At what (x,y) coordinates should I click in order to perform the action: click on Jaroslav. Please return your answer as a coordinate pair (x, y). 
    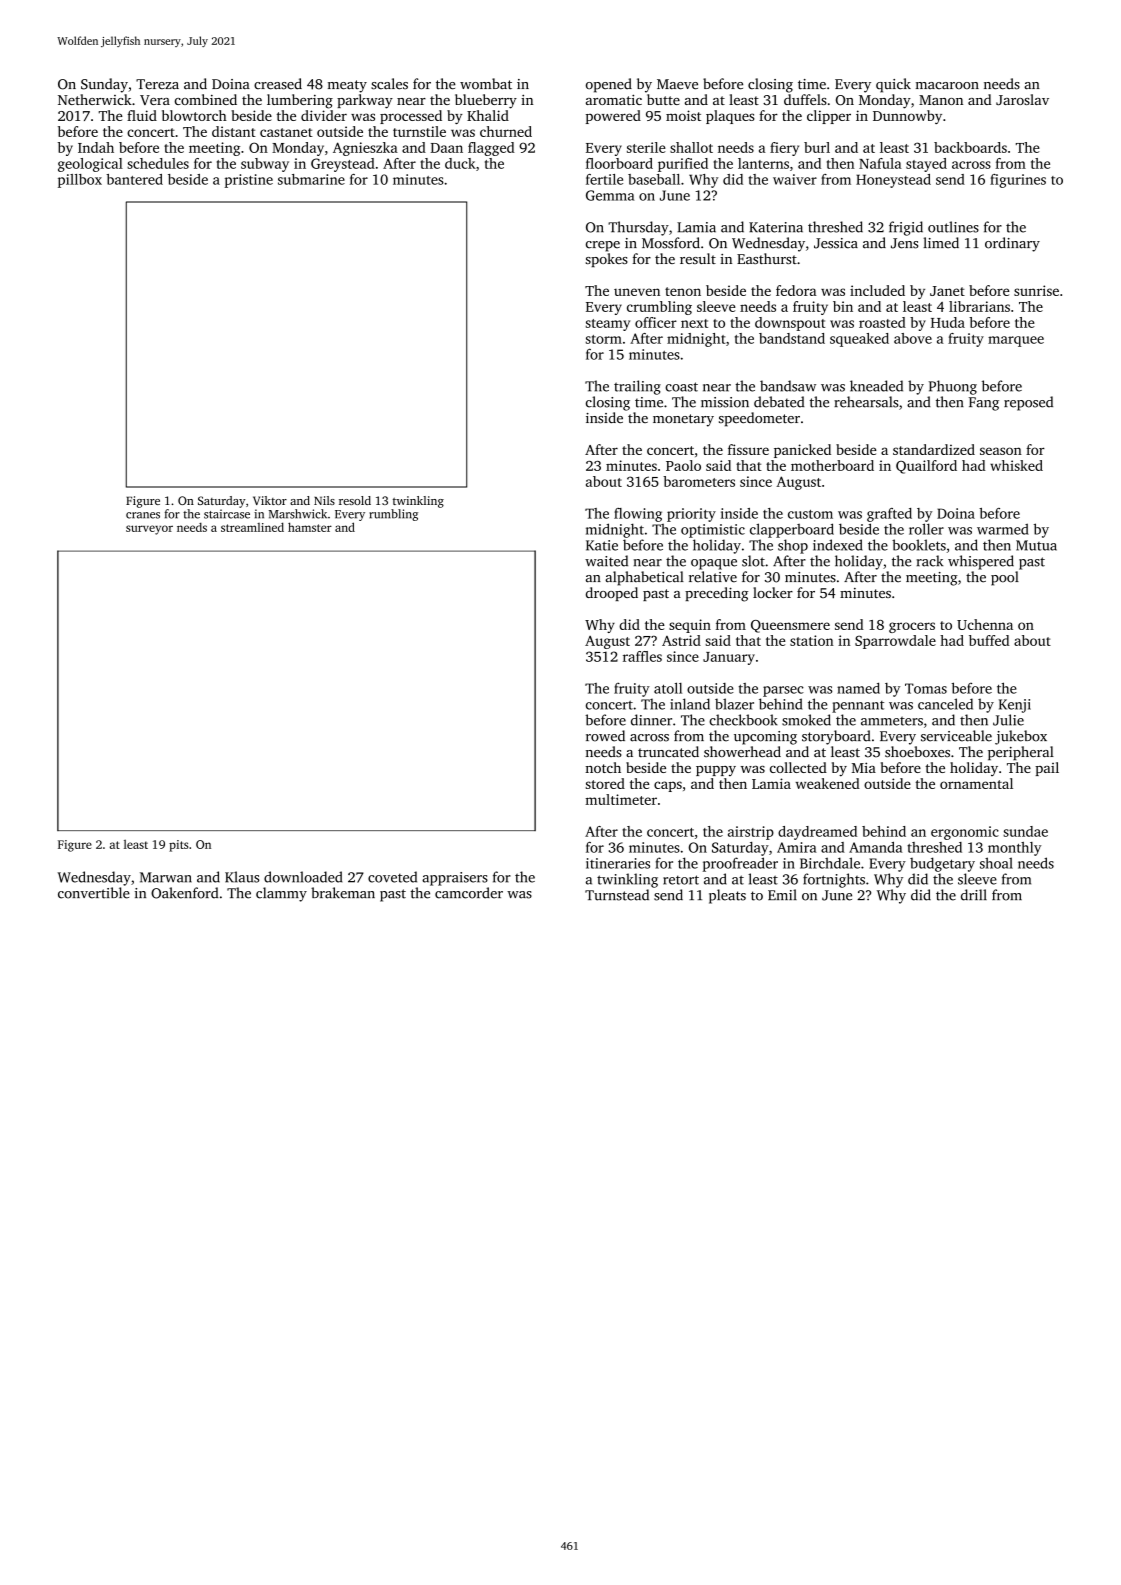
    Looking at the image, I should click on (1022, 99).
